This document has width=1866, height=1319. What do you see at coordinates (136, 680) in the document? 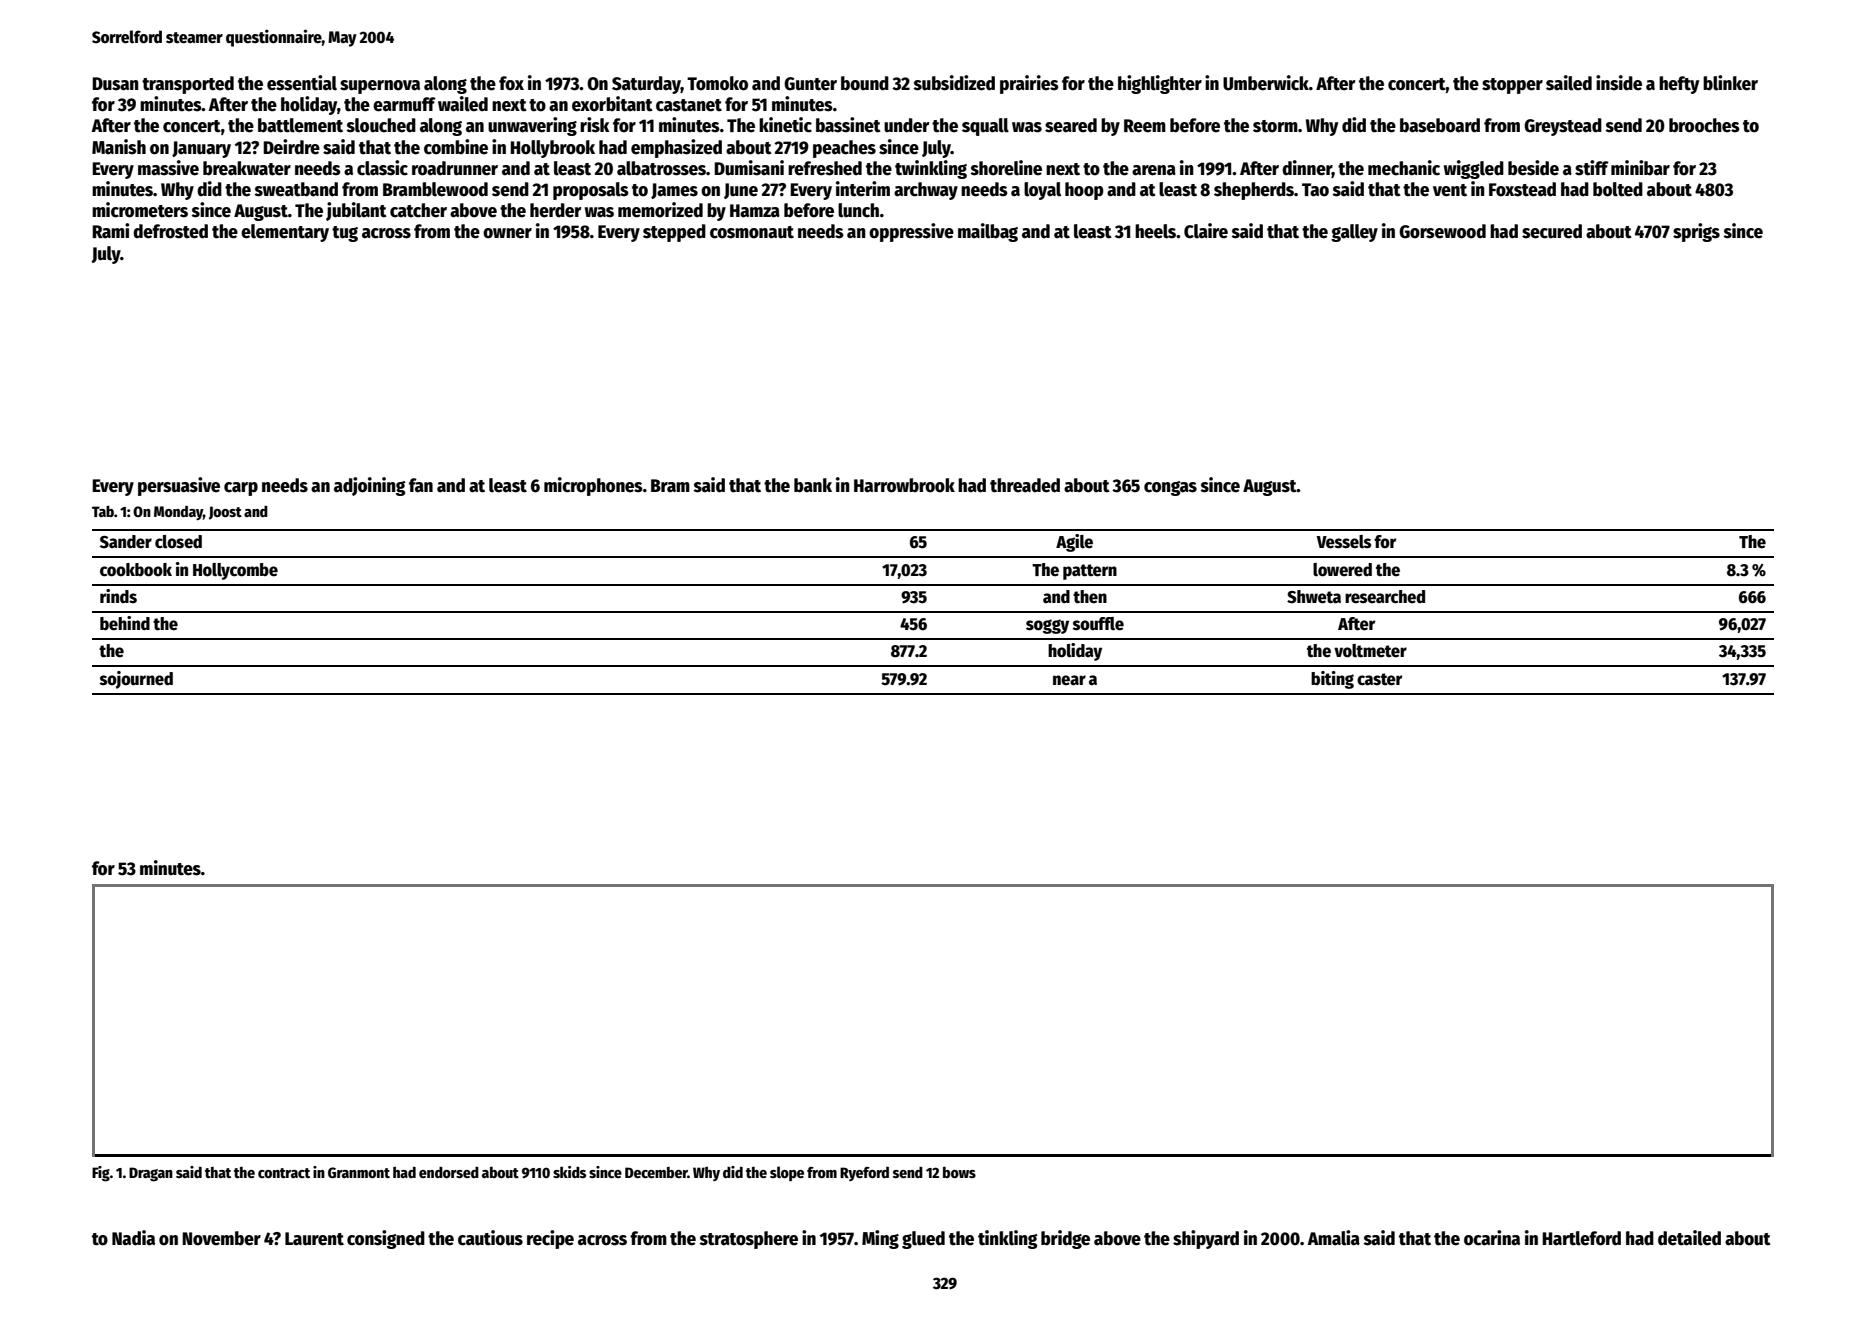
I see `sojourned` at bounding box center [136, 680].
